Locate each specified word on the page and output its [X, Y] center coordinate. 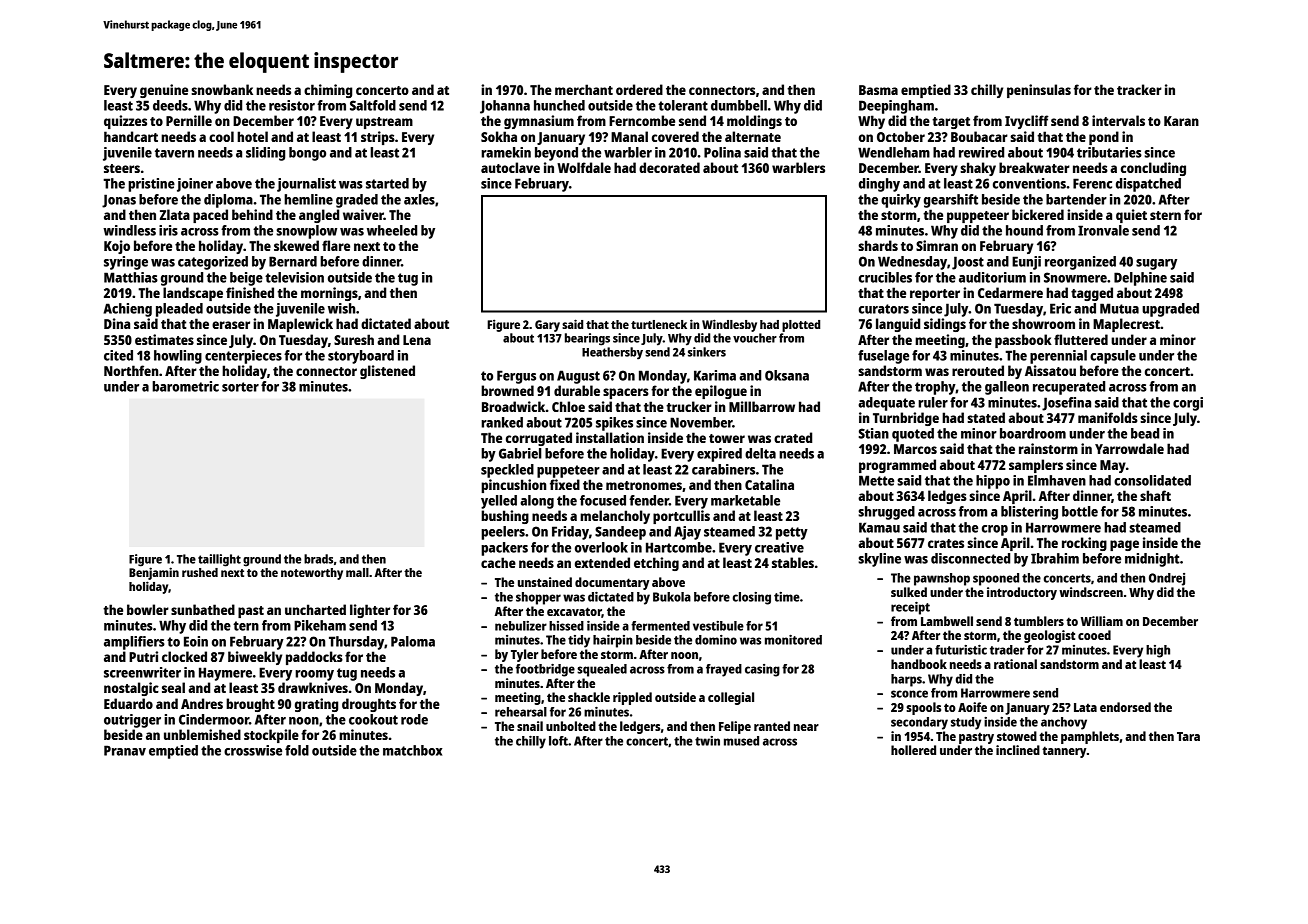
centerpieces [243, 357]
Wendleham [894, 152]
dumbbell [739, 105]
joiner [195, 185]
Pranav [125, 750]
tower [727, 438]
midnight [1152, 560]
